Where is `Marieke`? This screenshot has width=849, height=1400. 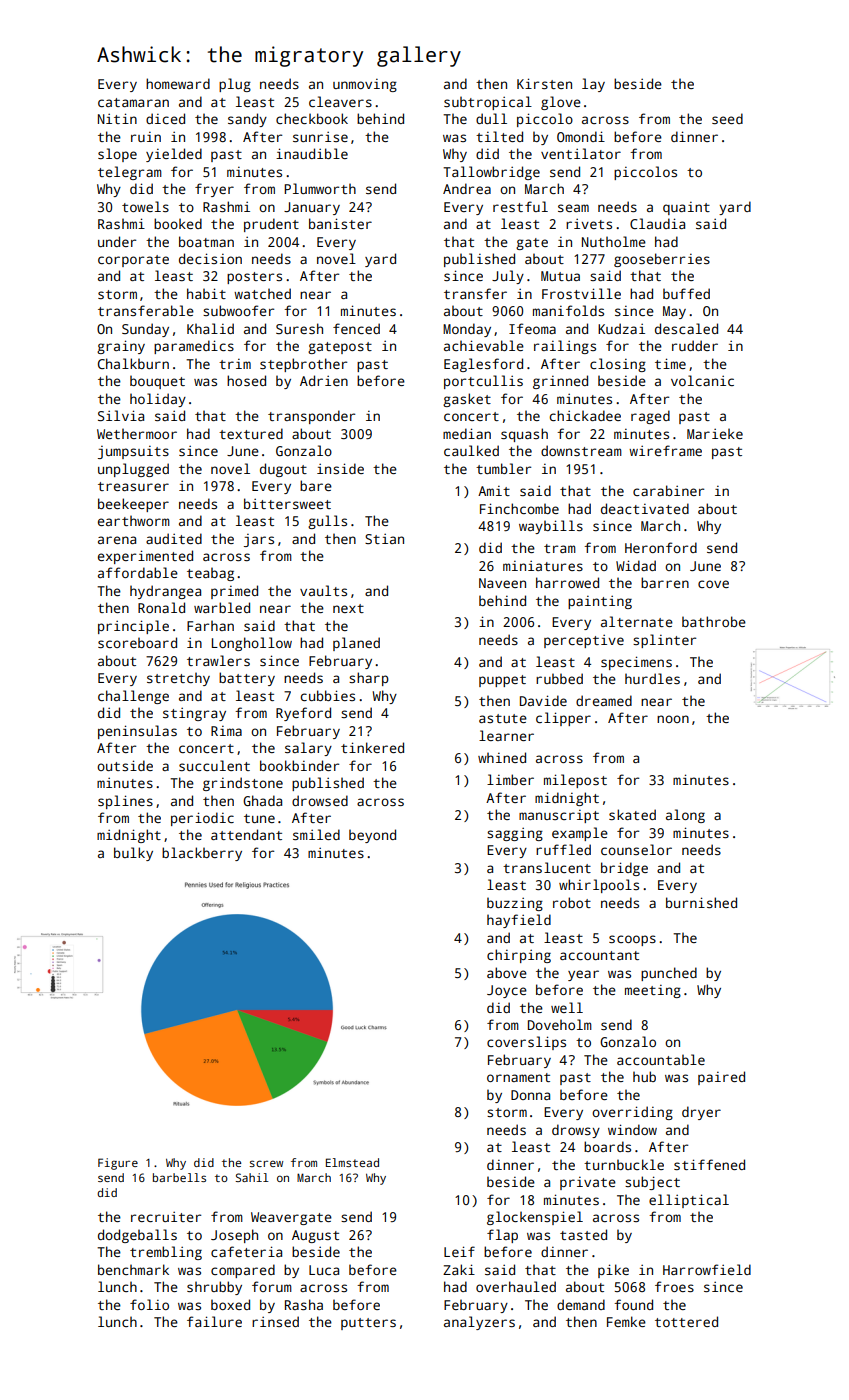 Marieke is located at coordinates (715, 433).
